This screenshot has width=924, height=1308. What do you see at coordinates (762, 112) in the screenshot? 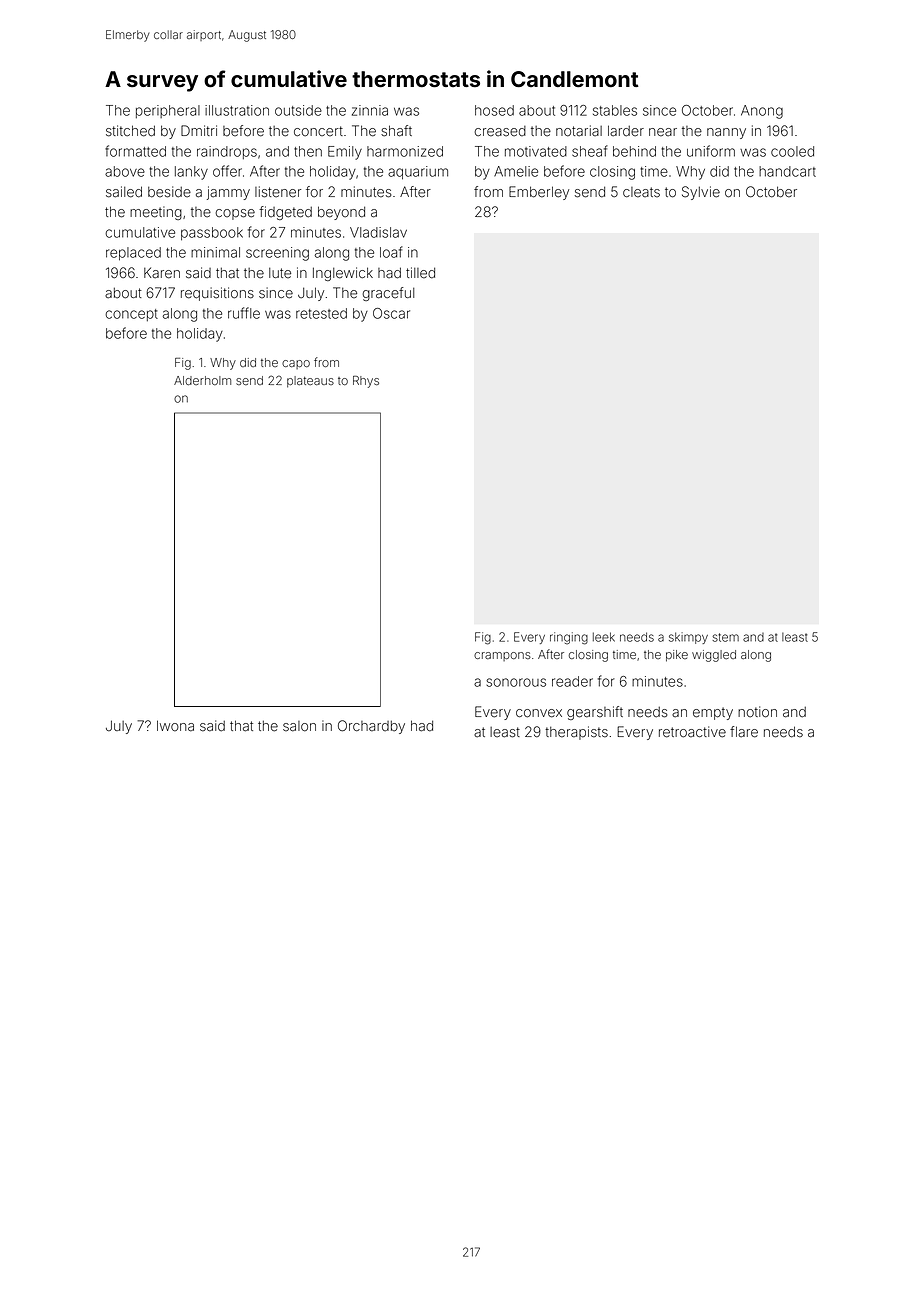
I see `Anong` at bounding box center [762, 112].
